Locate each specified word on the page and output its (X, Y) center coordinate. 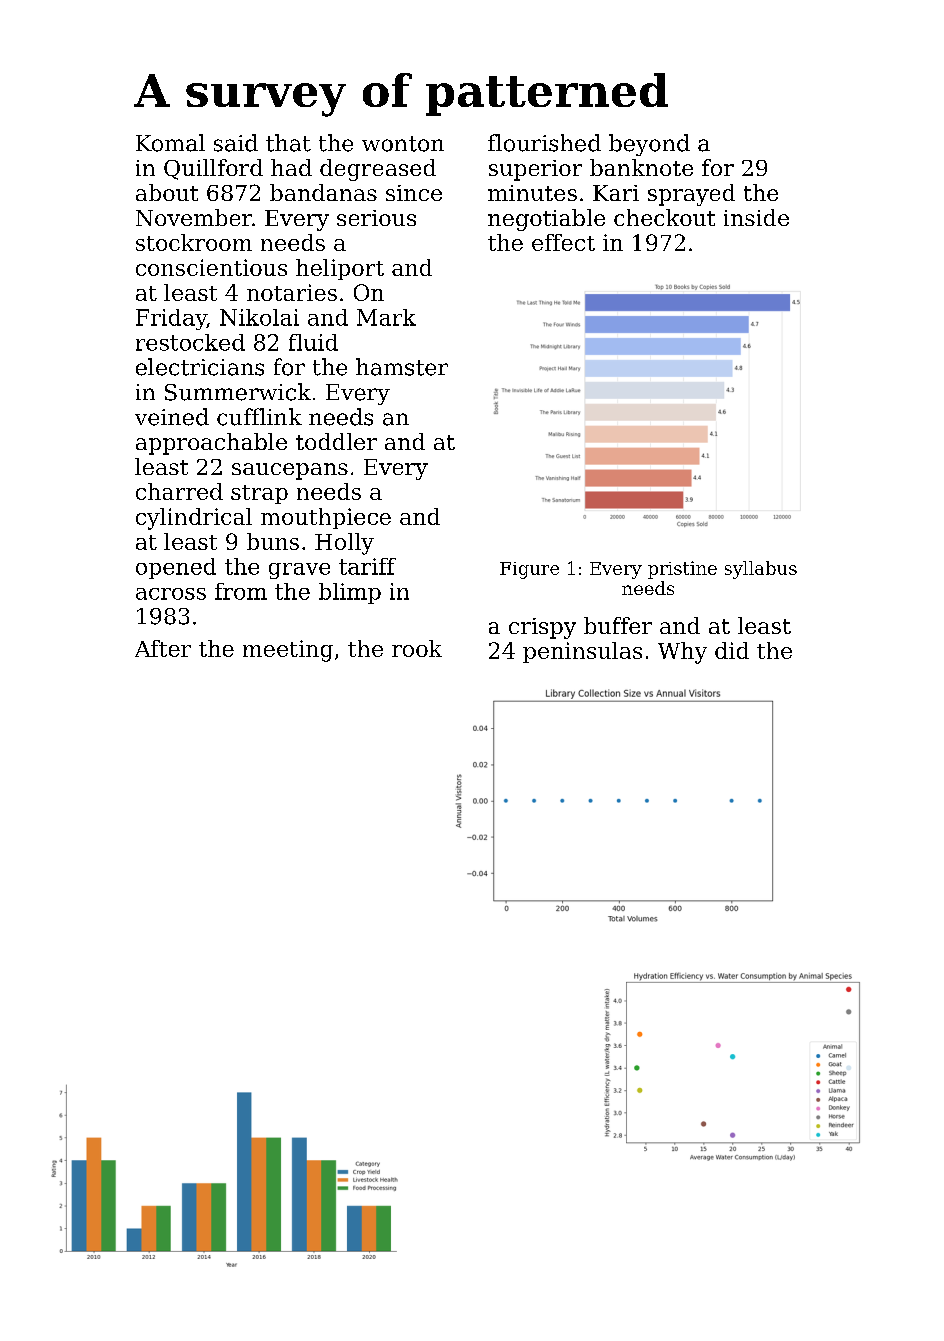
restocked (190, 342)
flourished (544, 143)
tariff (367, 566)
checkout (664, 217)
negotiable (546, 220)
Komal (170, 143)
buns (273, 541)
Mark (386, 317)
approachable (211, 444)
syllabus (761, 570)
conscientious (211, 267)
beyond (649, 145)
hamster (402, 367)
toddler (336, 441)
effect (563, 242)
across (171, 594)
